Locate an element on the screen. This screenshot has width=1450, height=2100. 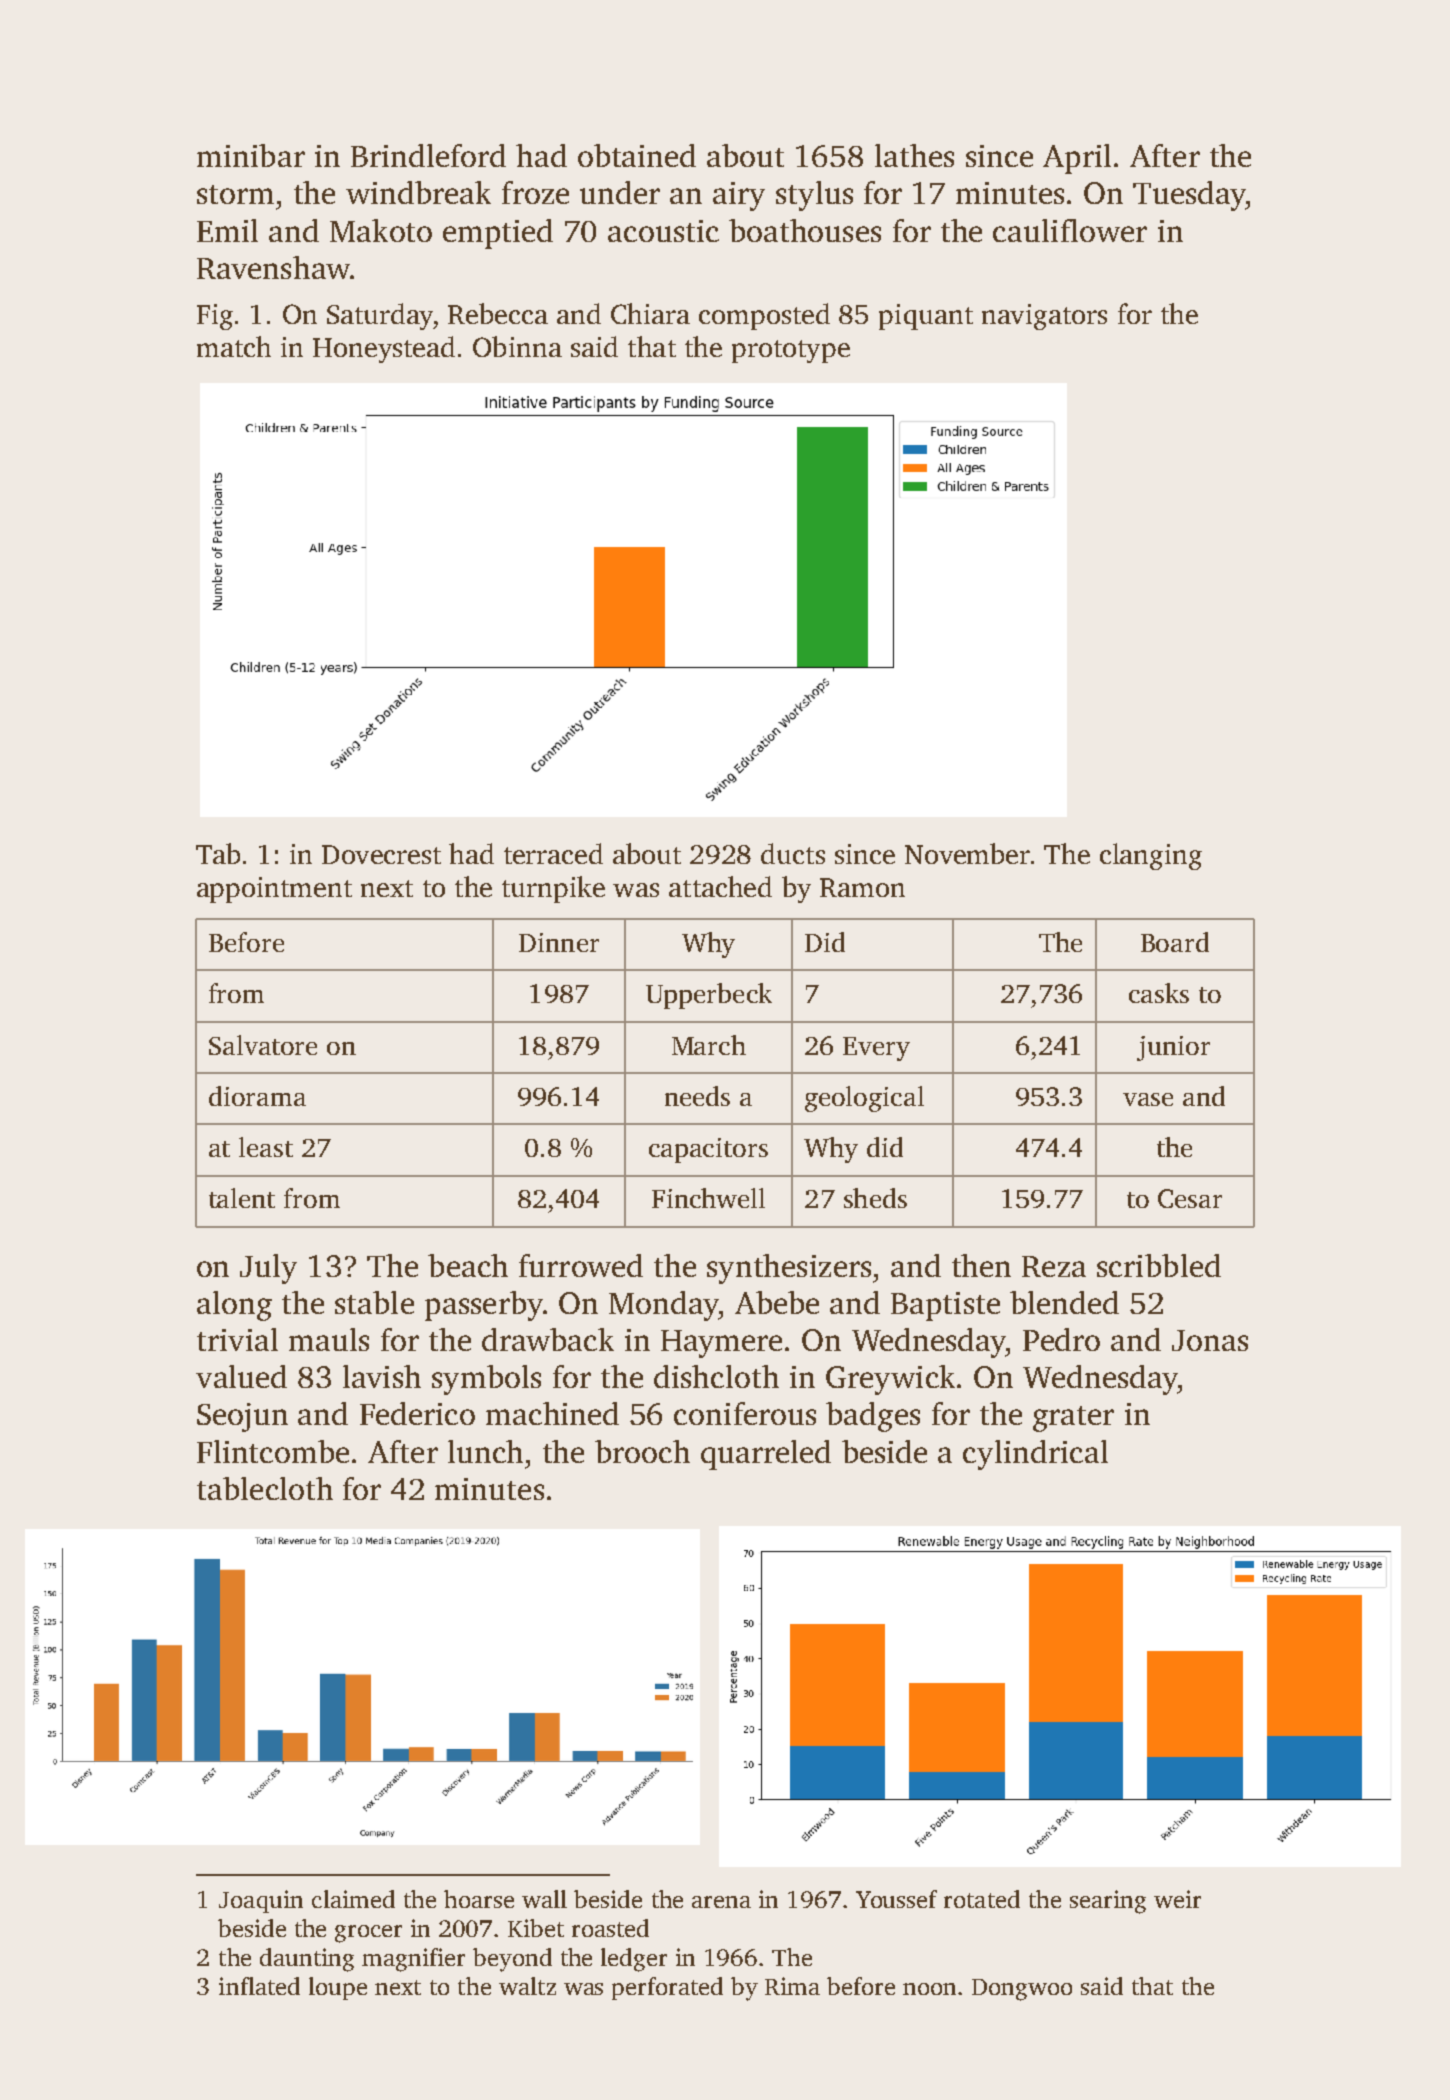
clanging is located at coordinates (1151, 856).
